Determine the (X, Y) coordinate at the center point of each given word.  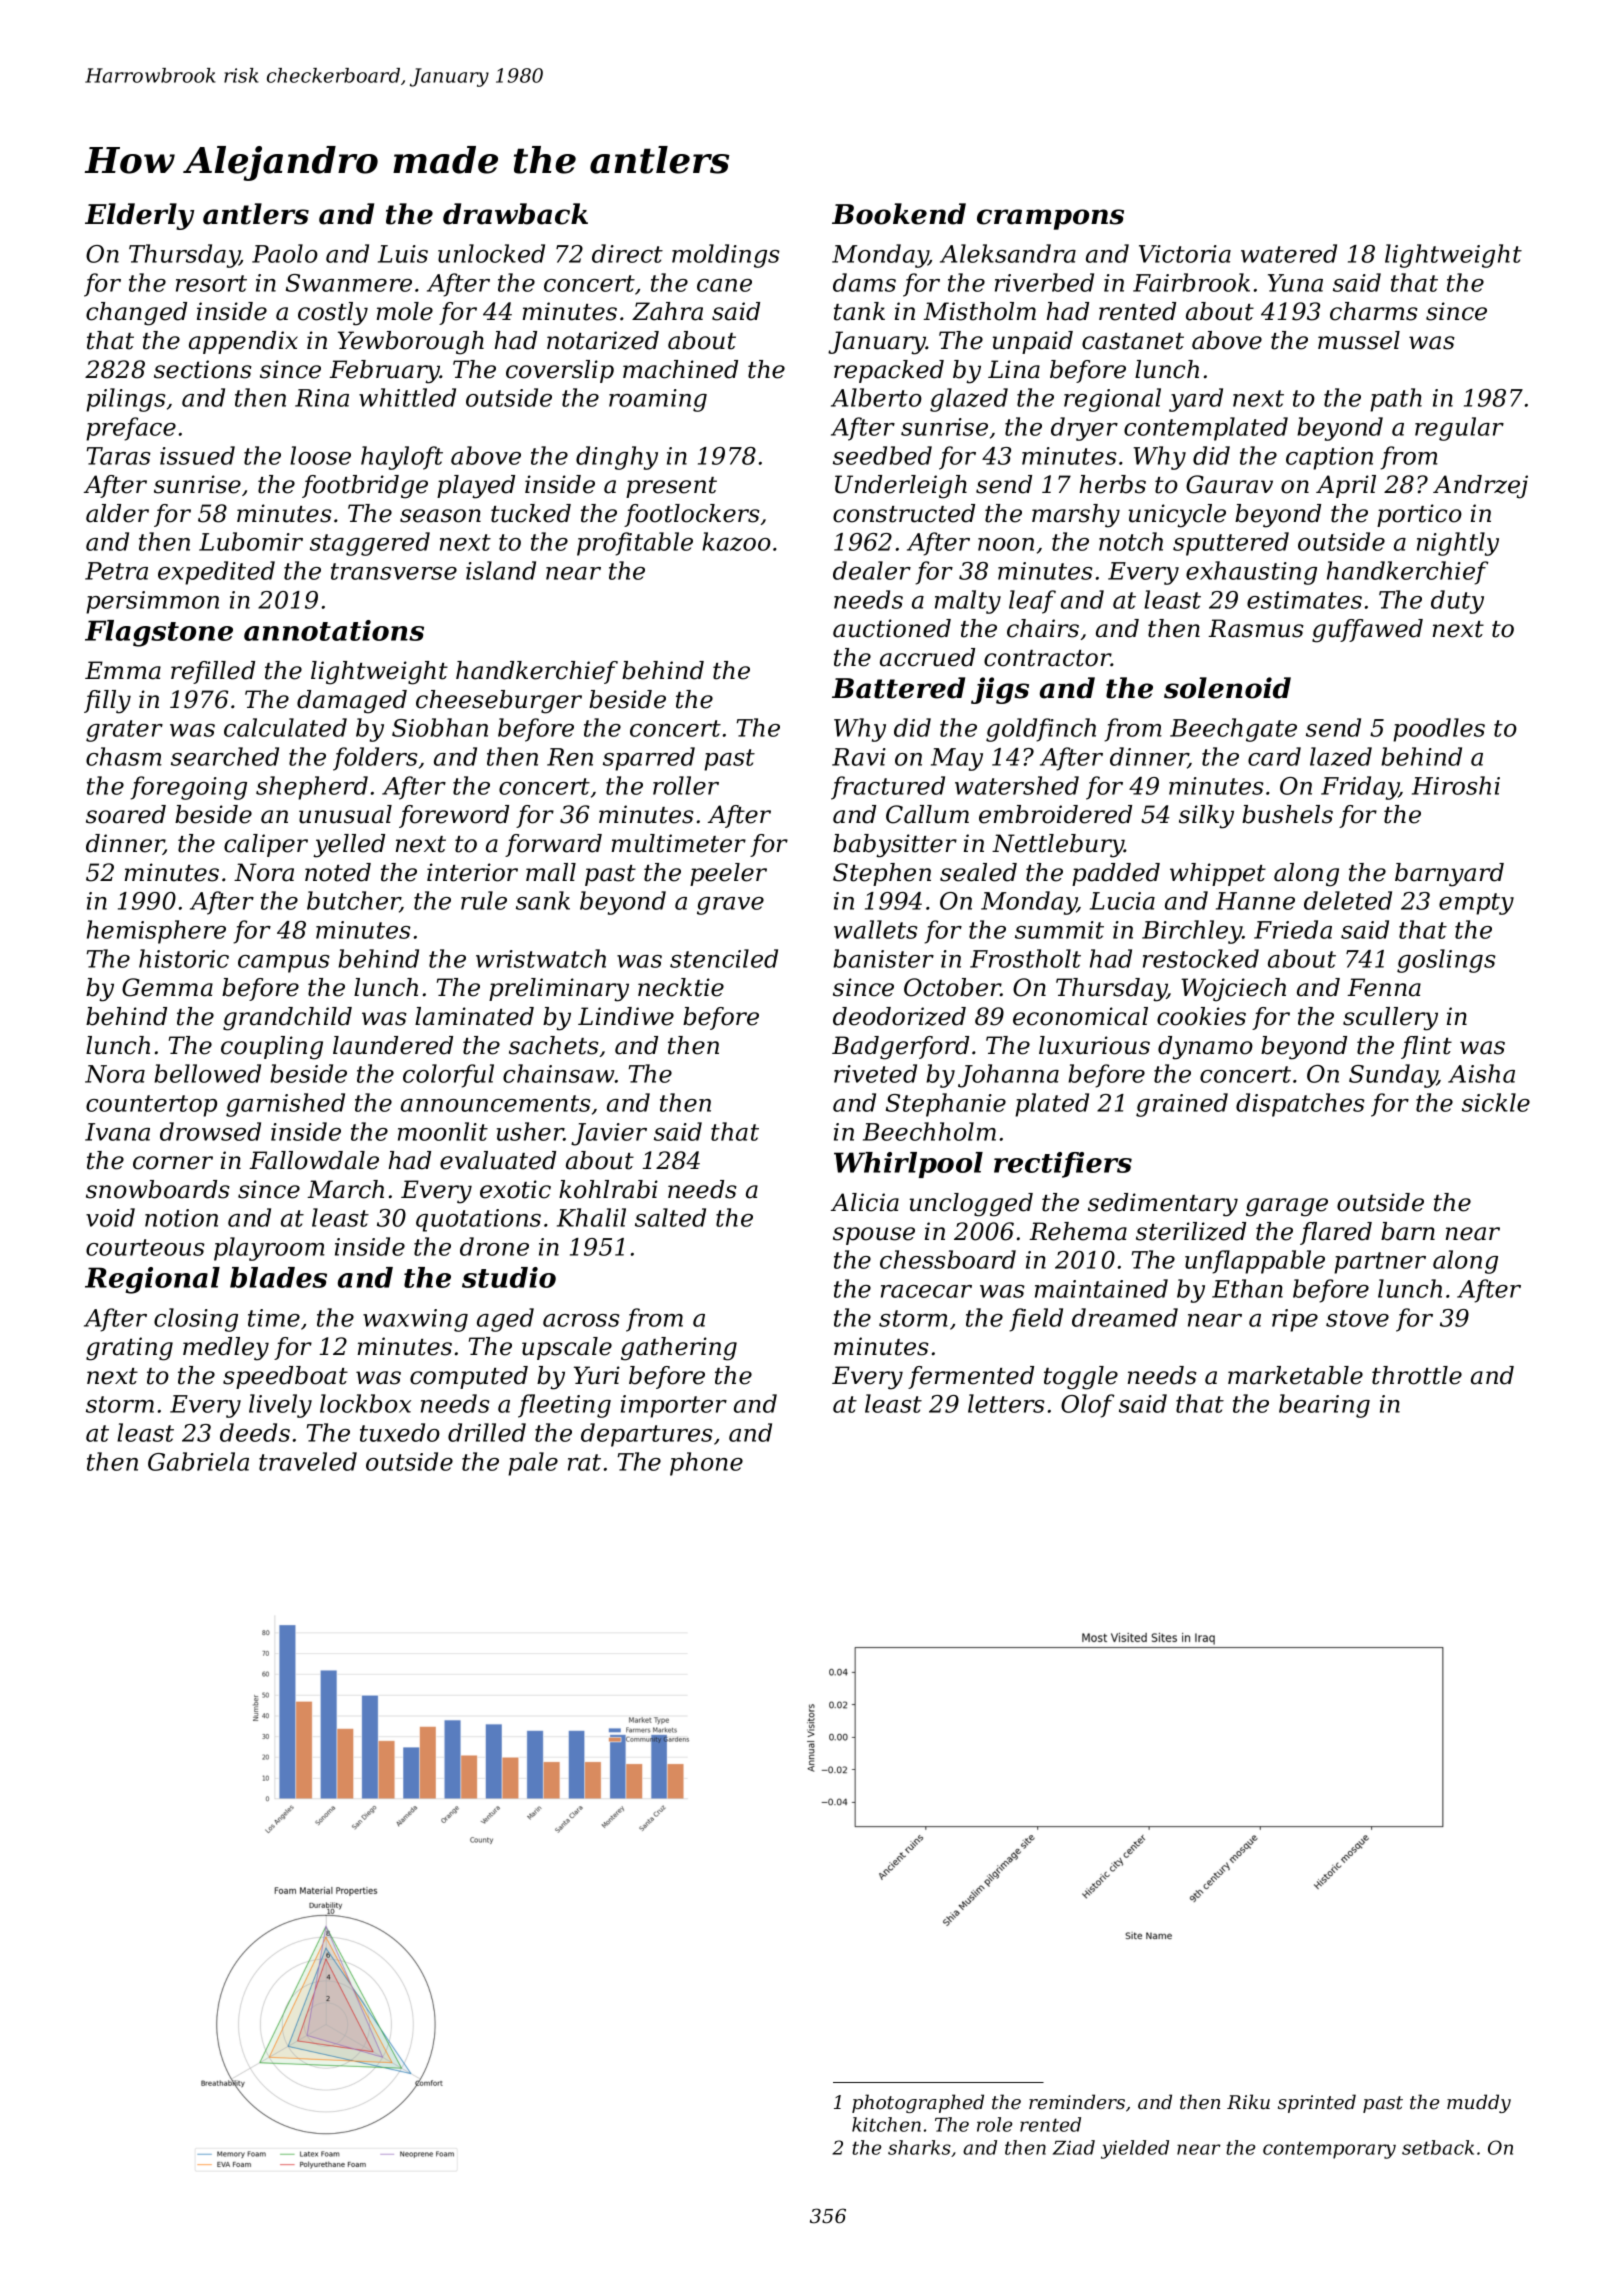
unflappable (1255, 1262)
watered (1289, 253)
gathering (679, 1349)
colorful (448, 1076)
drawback (515, 214)
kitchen (886, 2124)
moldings (726, 256)
